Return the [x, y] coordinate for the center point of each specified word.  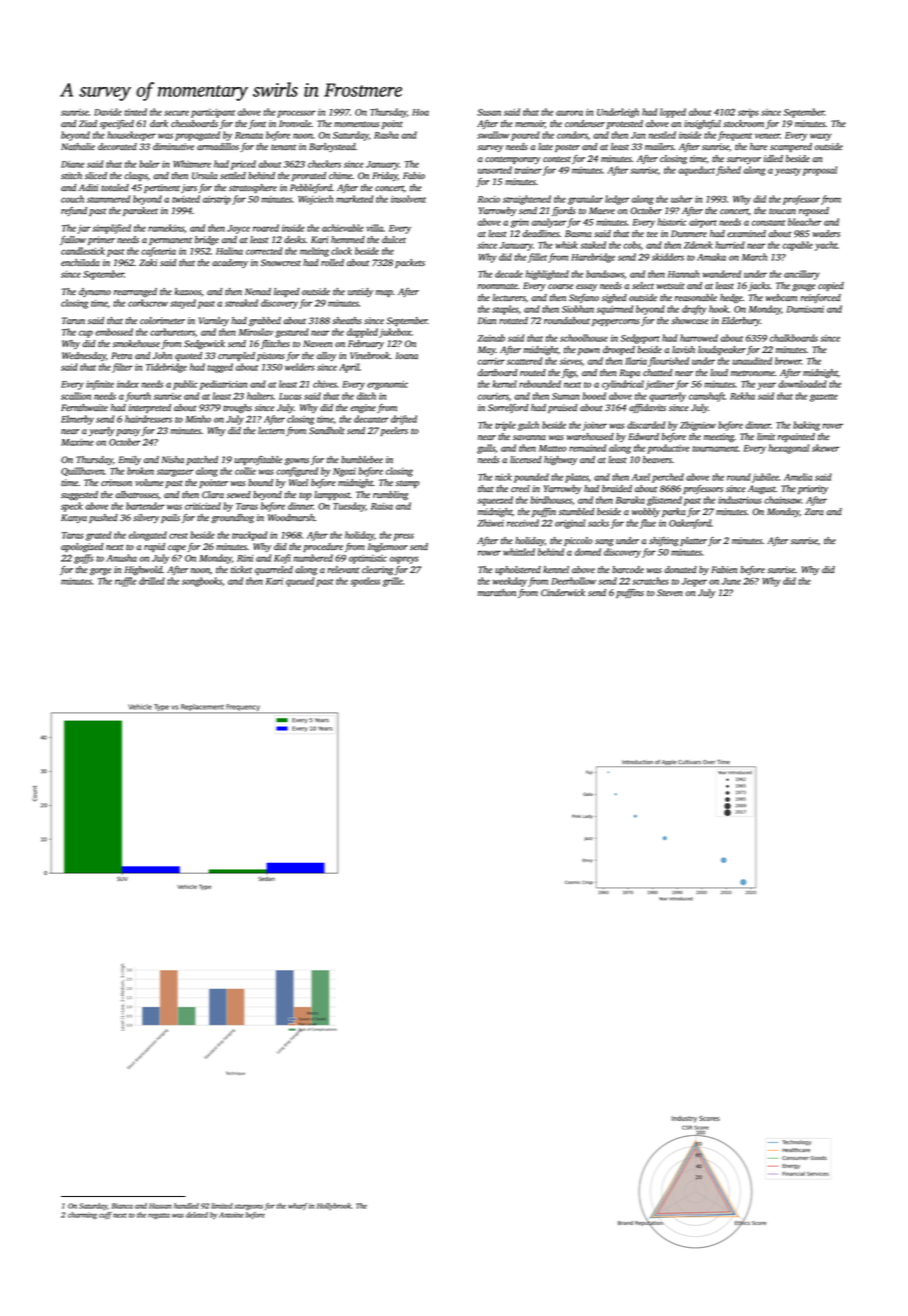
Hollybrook [334, 1206]
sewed [239, 494]
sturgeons [248, 1207]
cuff [105, 1215]
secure [176, 113]
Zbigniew [698, 426]
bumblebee [362, 459]
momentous [356, 124]
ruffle [125, 582]
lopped [673, 113]
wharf [297, 1206]
